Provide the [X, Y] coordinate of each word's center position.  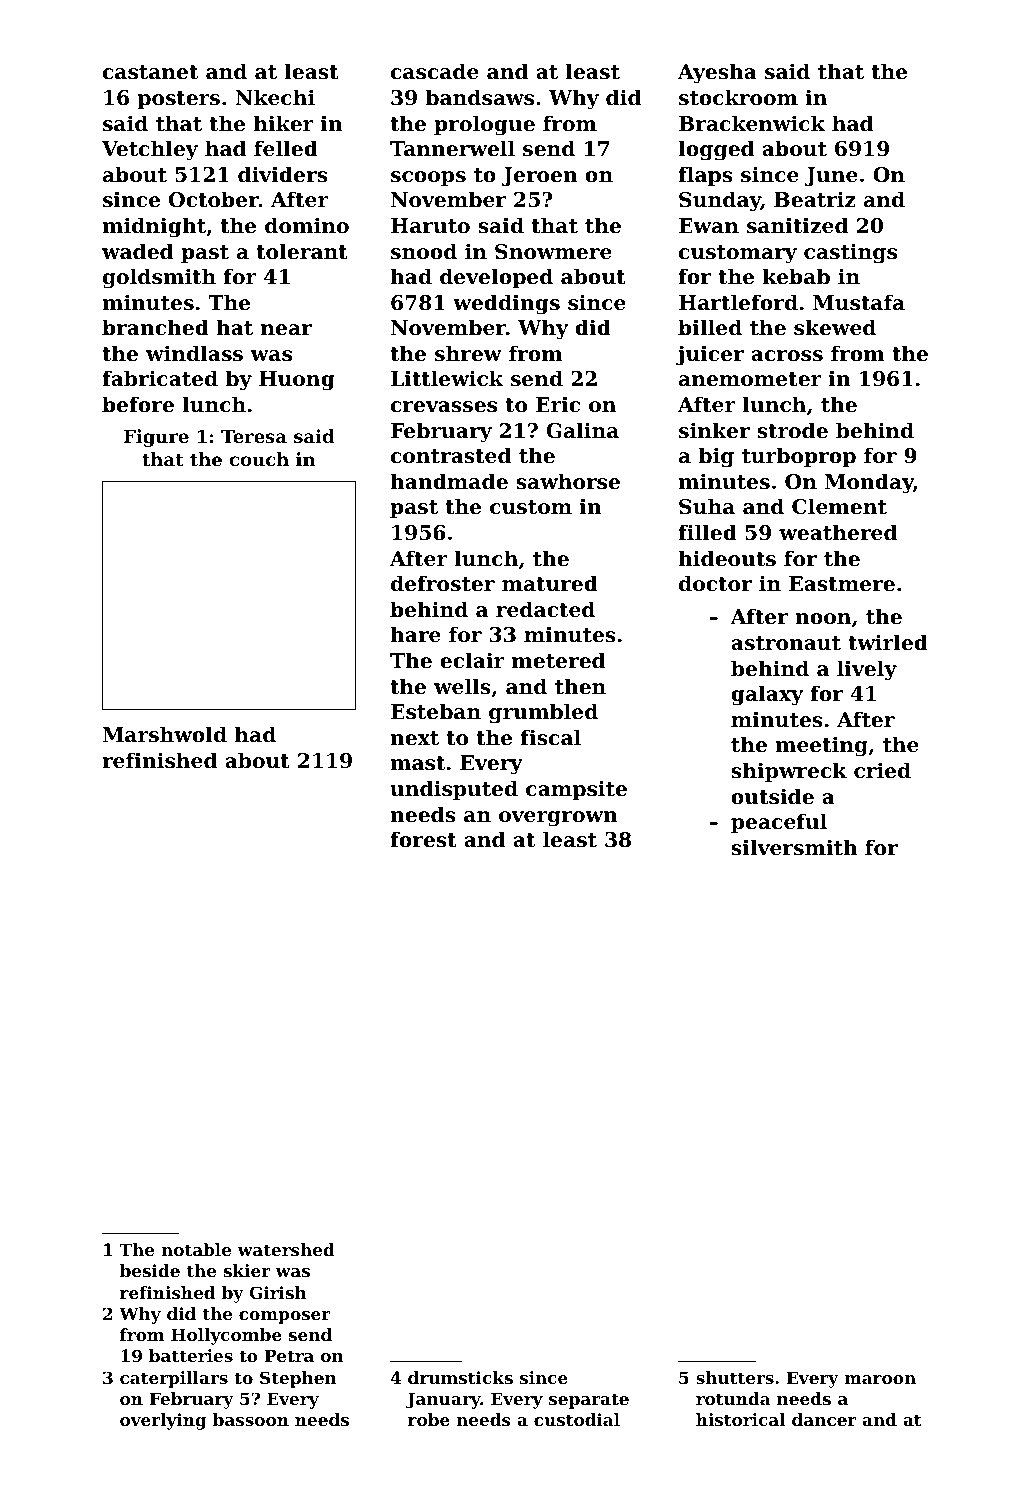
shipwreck [789, 772]
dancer [824, 1419]
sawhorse [568, 481]
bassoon [251, 1419]
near [286, 330]
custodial [577, 1419]
